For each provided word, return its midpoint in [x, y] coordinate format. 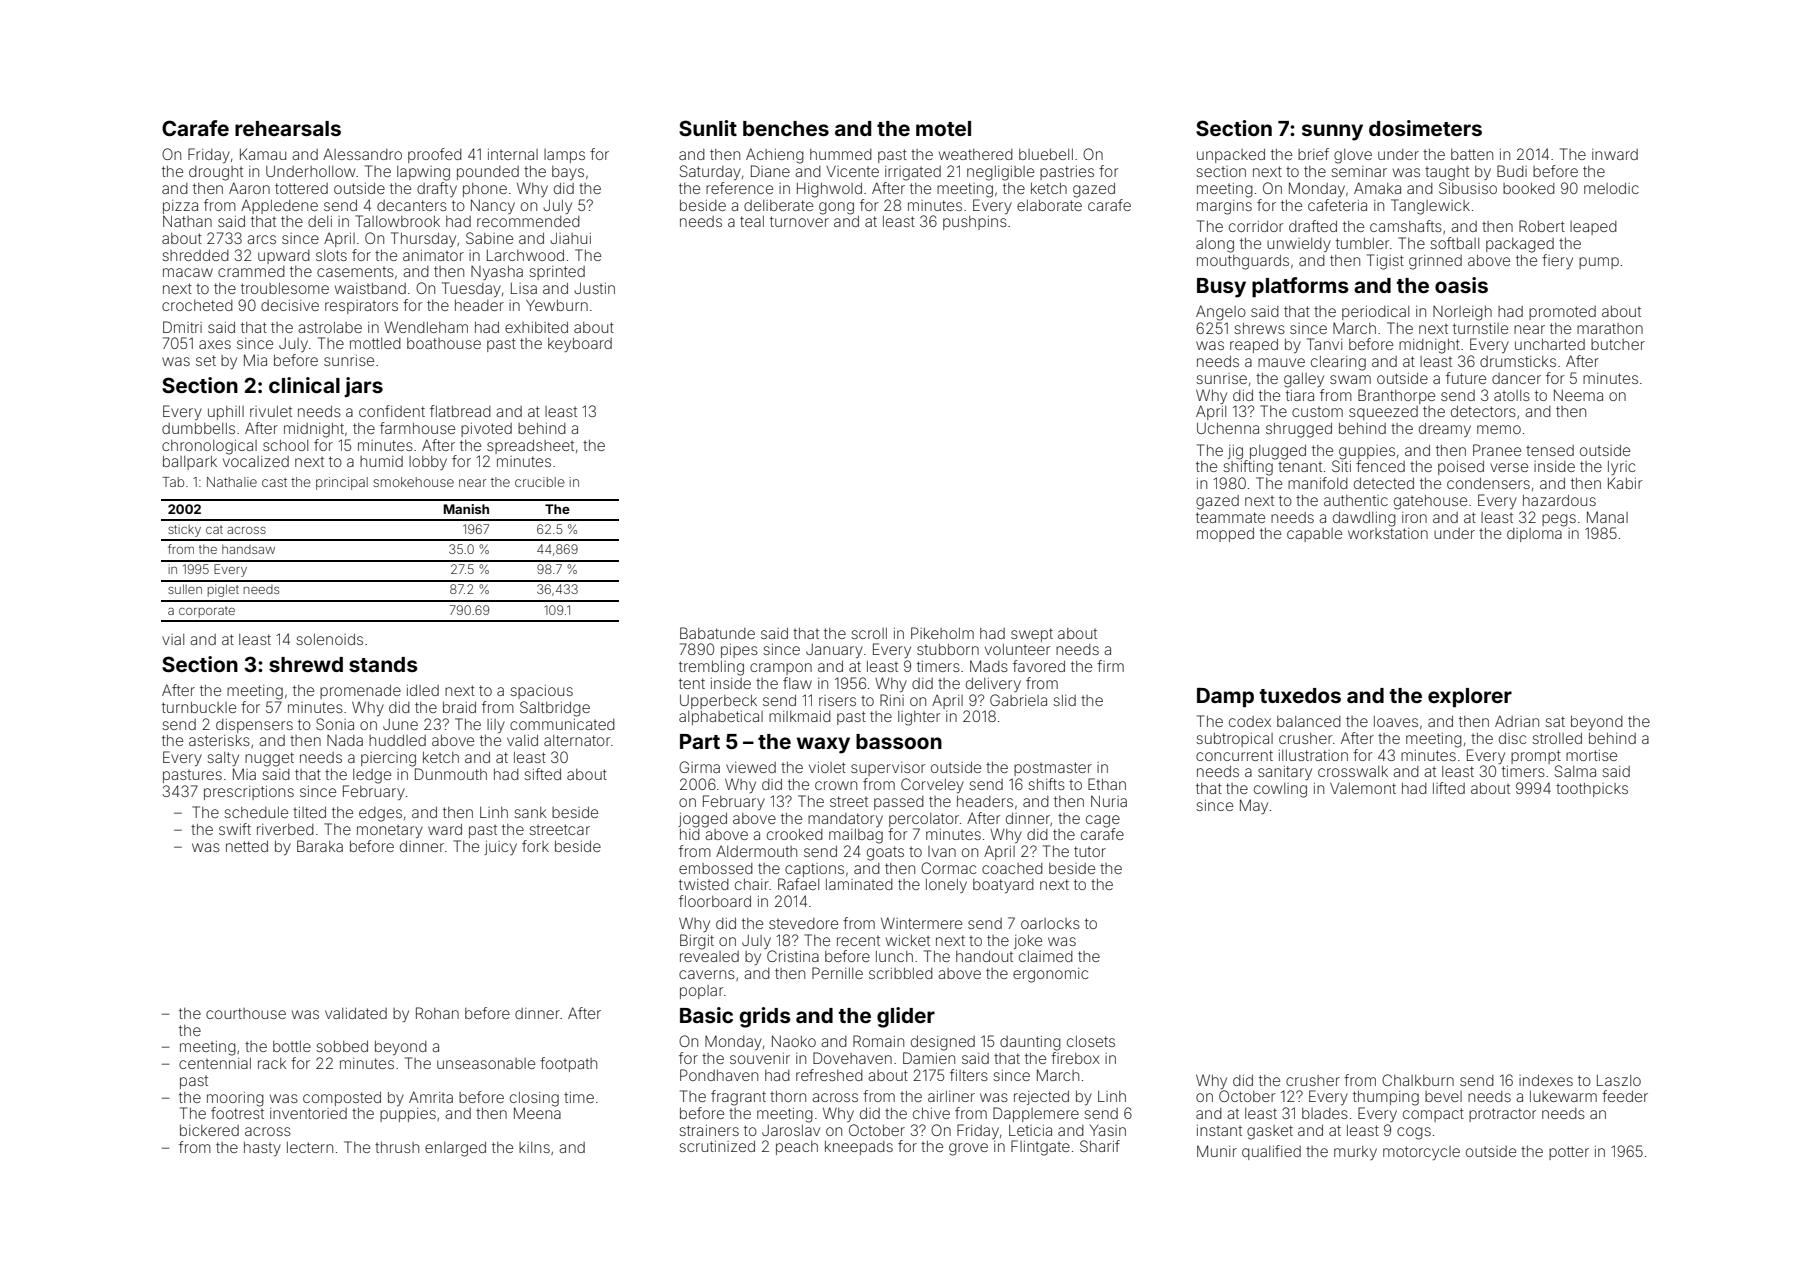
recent [858, 941]
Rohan [437, 1013]
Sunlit [708, 128]
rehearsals [288, 128]
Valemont [1363, 788]
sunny [1332, 132]
